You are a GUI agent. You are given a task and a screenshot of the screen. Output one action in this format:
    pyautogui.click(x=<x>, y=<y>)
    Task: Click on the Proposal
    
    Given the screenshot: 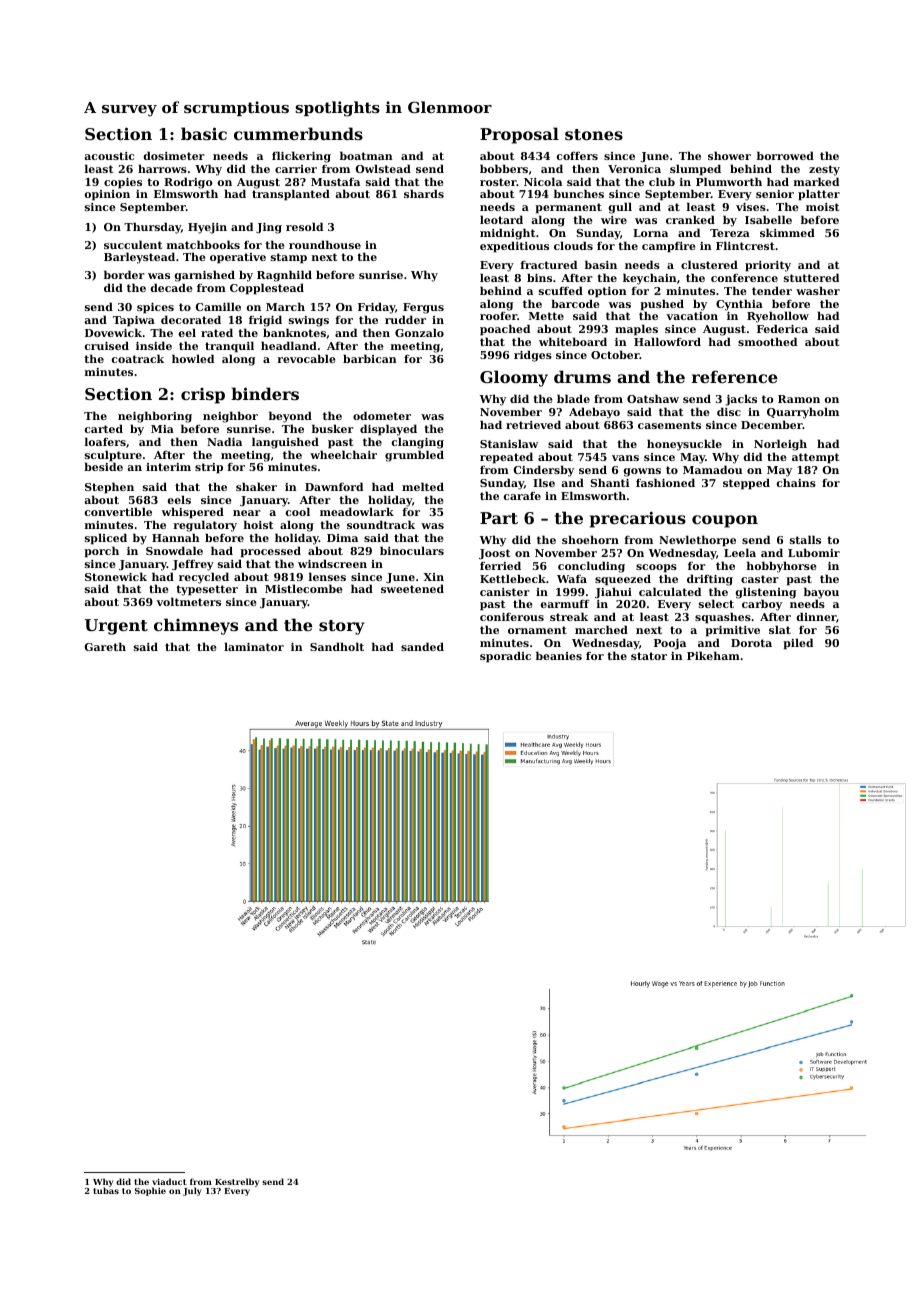 What is the action you would take?
    pyautogui.click(x=519, y=135)
